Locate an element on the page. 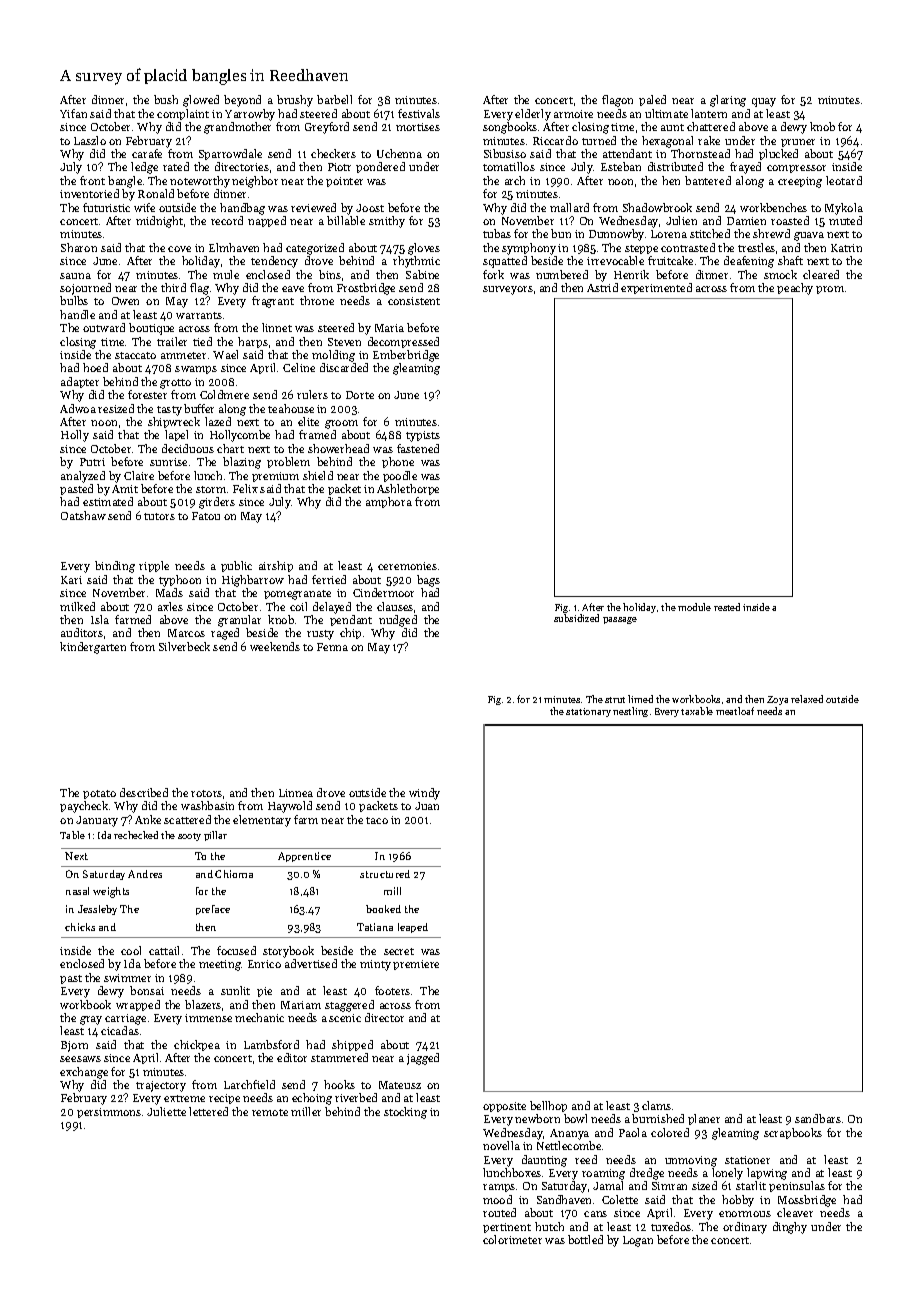  paled is located at coordinates (652, 100).
